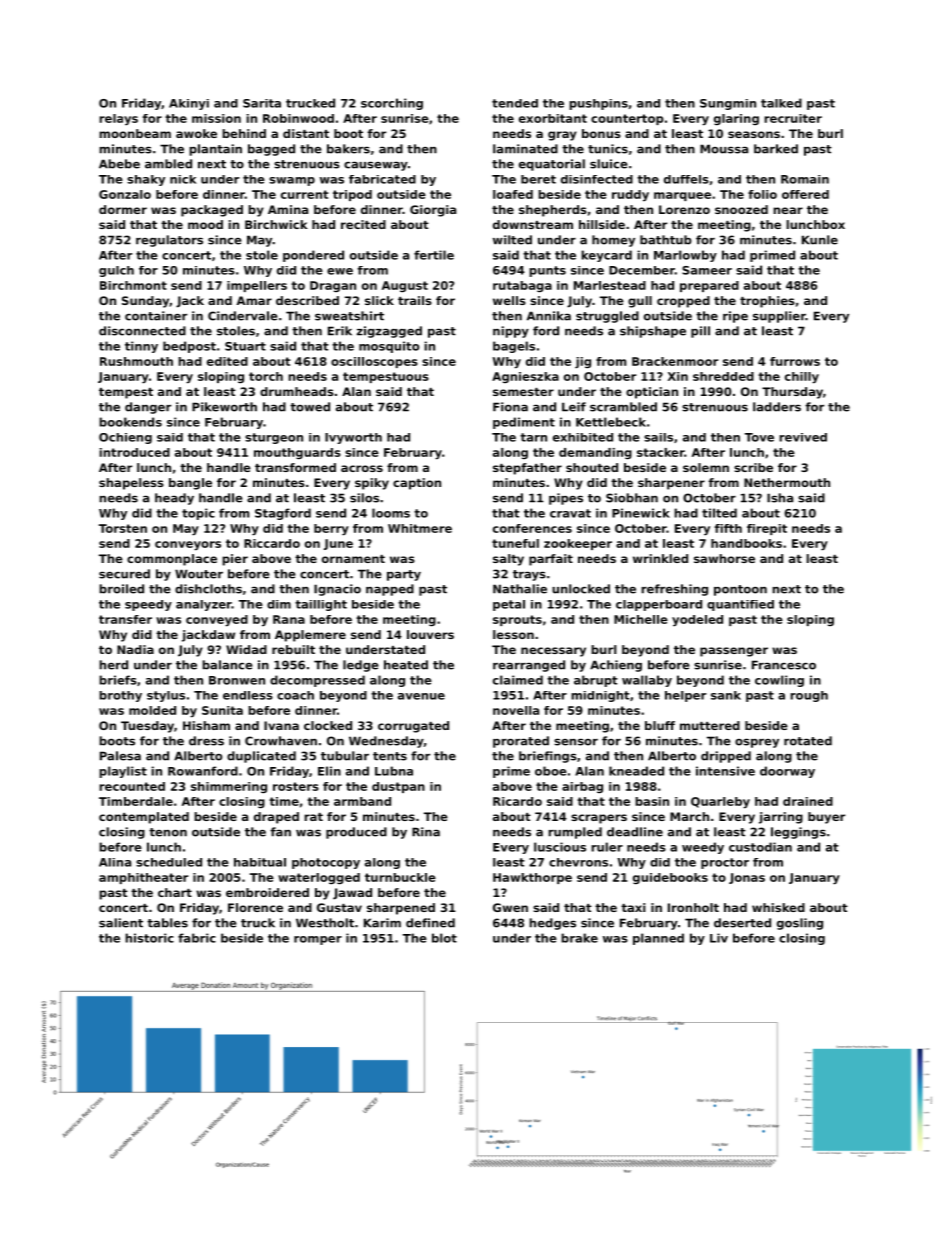  I want to click on relays, so click(118, 119).
